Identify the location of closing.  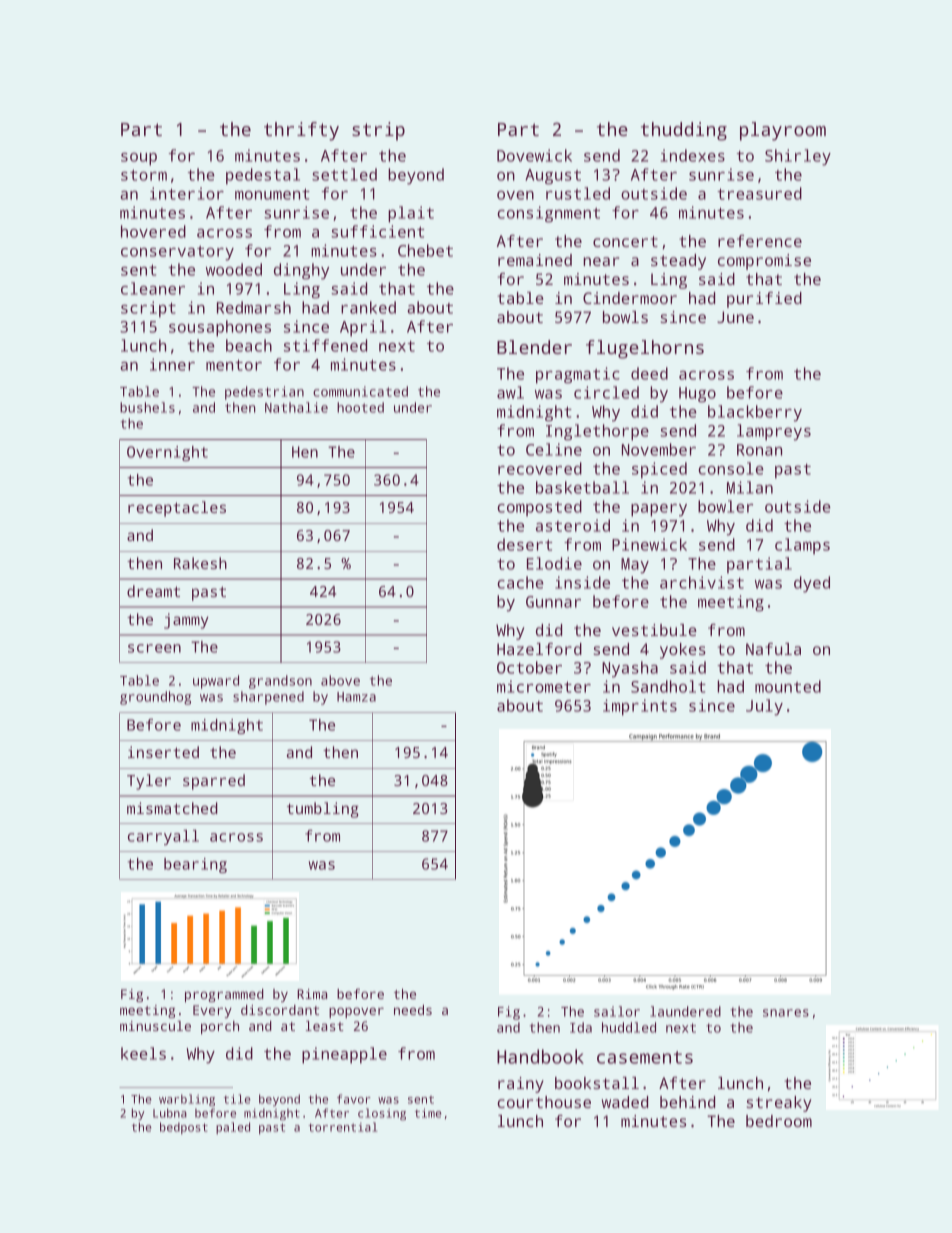
(382, 1114).
